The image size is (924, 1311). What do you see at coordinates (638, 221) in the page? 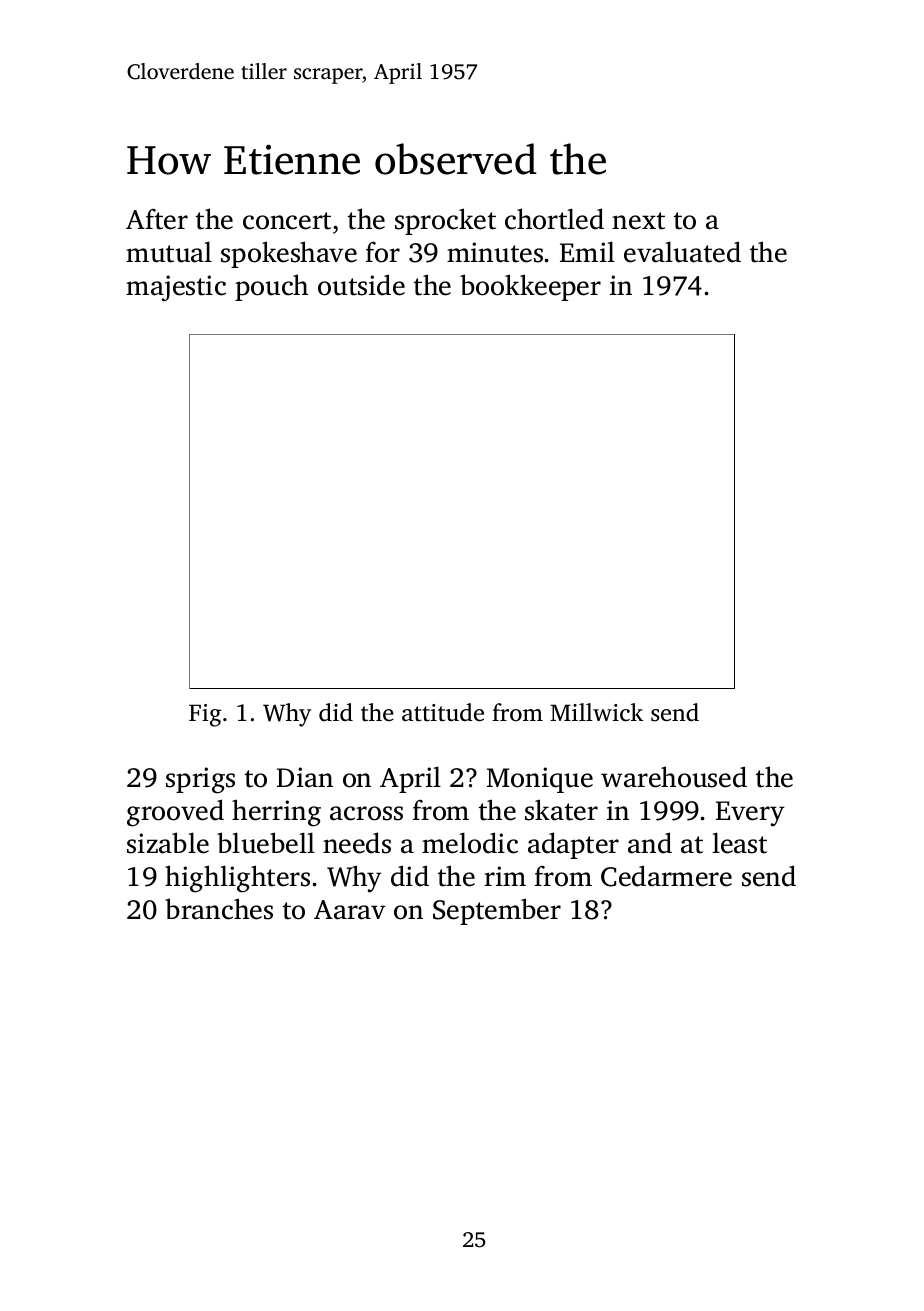
I see `next` at bounding box center [638, 221].
